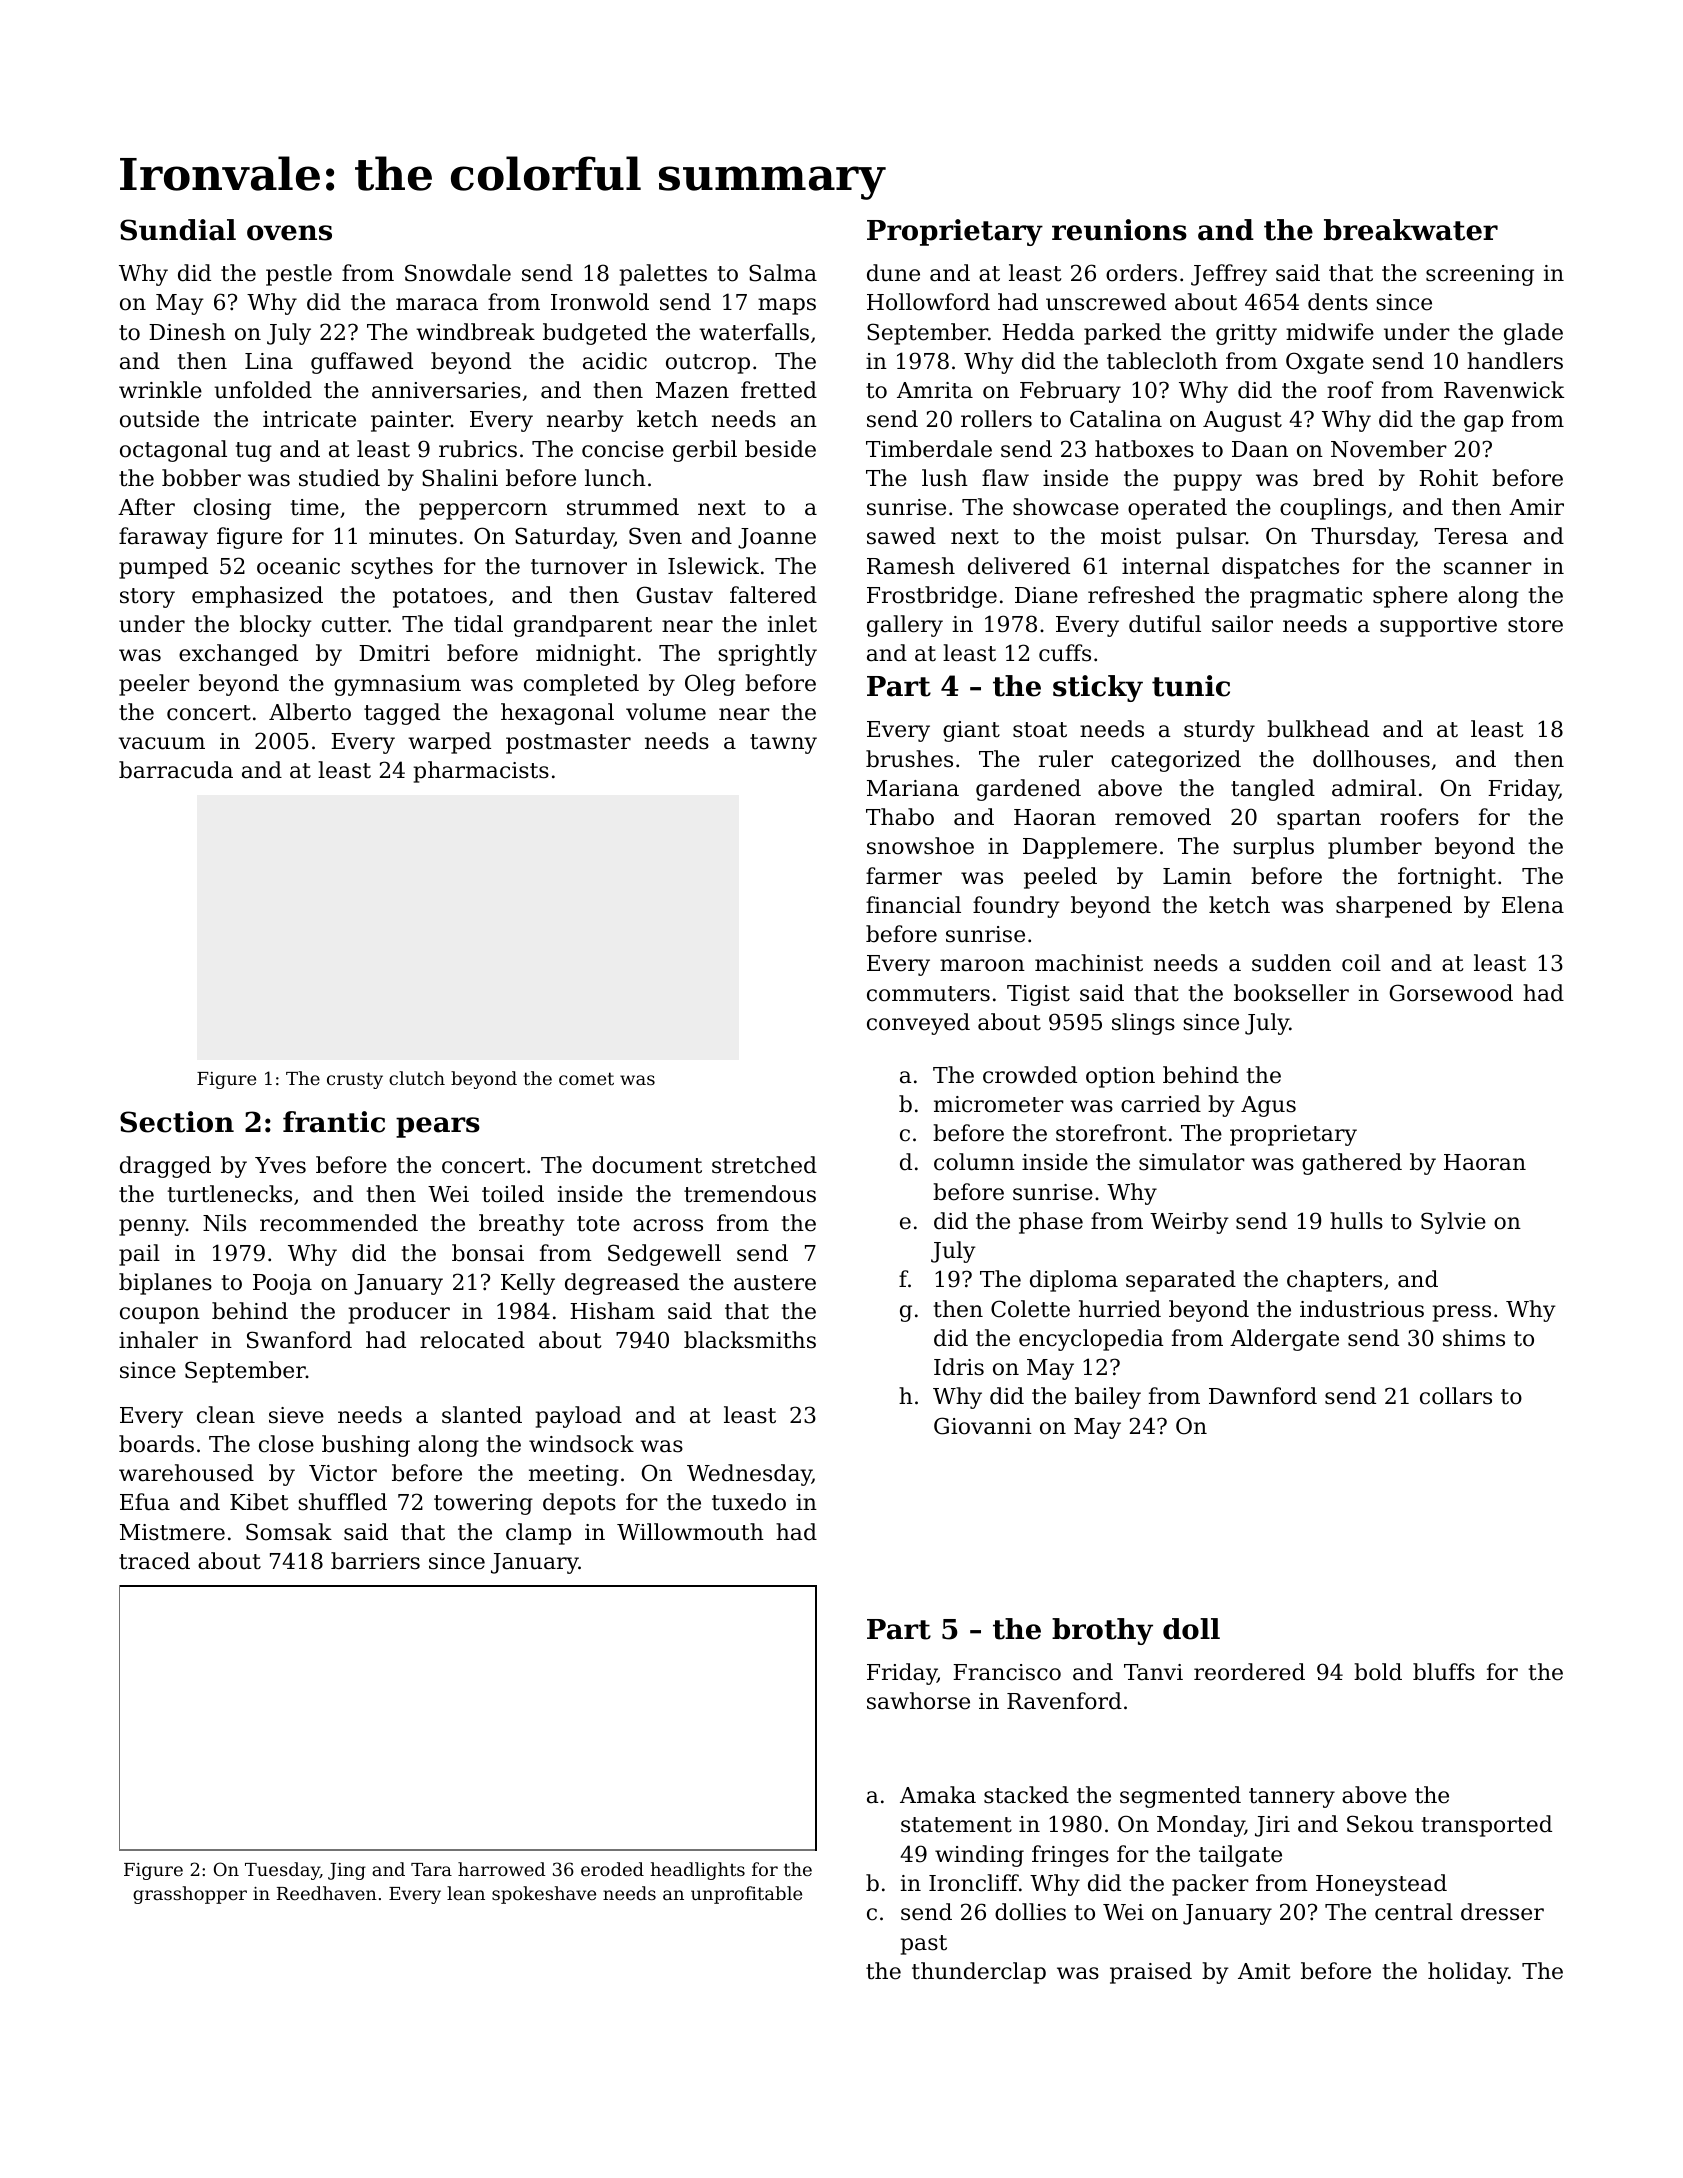 This document has height=2178, width=1683. What do you see at coordinates (282, 1284) in the document?
I see `Pooja` at bounding box center [282, 1284].
